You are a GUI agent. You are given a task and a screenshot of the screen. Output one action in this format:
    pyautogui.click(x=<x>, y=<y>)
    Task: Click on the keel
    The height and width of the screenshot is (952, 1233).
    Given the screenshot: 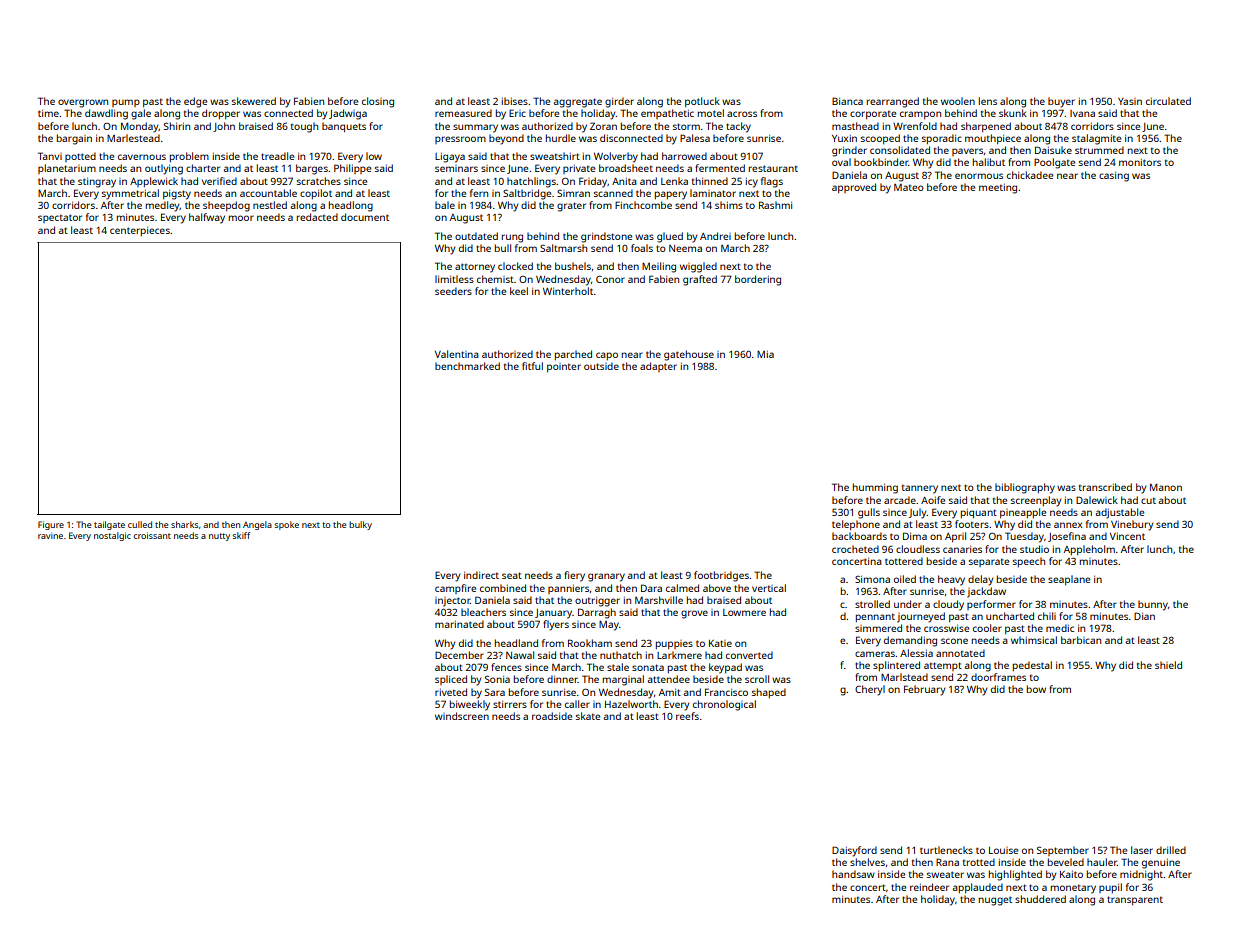 What is the action you would take?
    pyautogui.click(x=519, y=291)
